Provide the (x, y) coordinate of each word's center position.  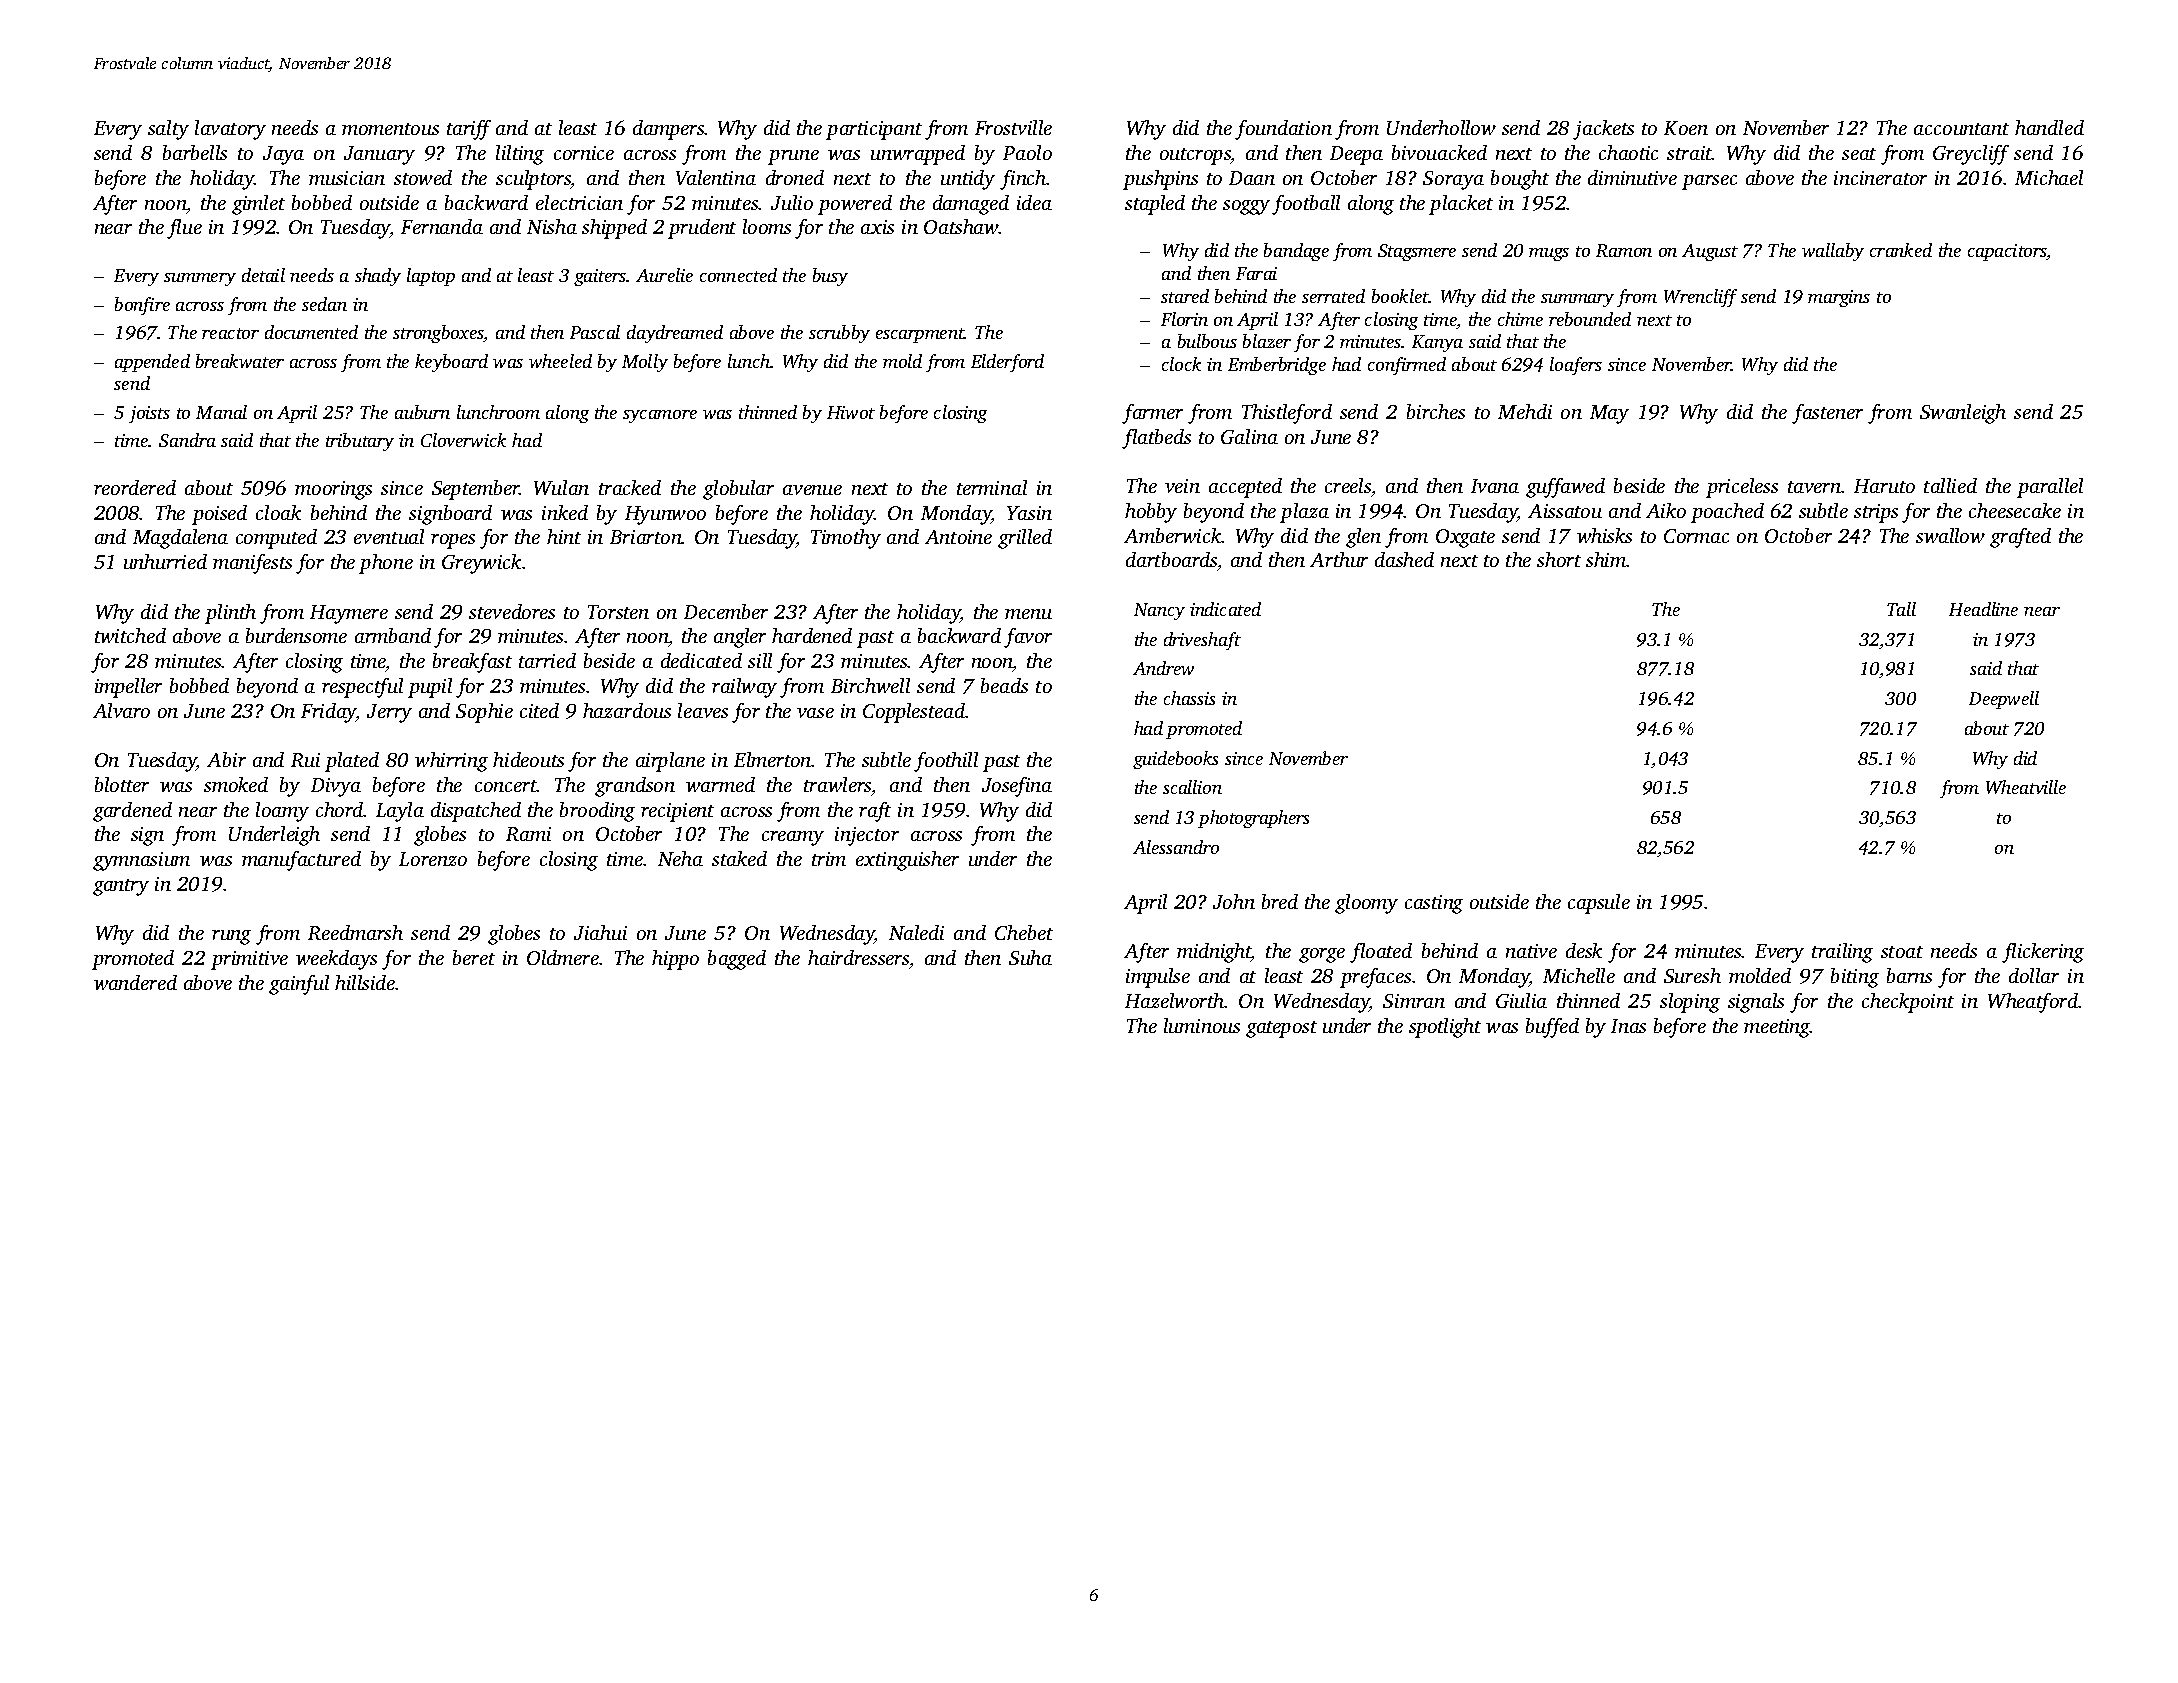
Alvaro (121, 710)
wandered (135, 982)
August (1710, 252)
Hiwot (851, 412)
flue (184, 229)
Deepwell (2004, 700)
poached (1727, 513)
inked (565, 512)
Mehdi (1525, 411)
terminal (992, 487)
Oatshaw (961, 226)
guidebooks (1175, 760)
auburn (422, 412)
